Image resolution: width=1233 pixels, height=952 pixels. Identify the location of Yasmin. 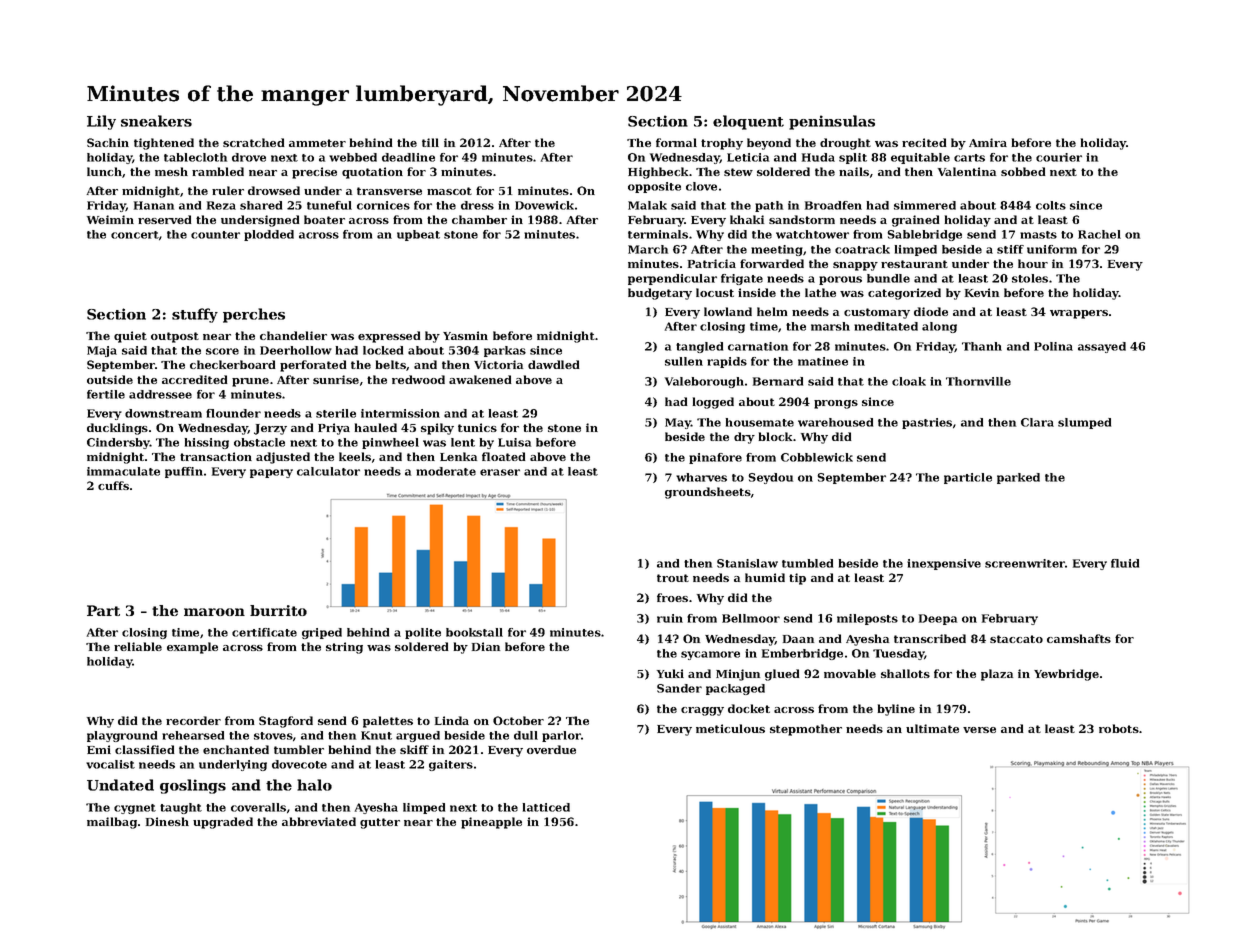
(465, 335).
